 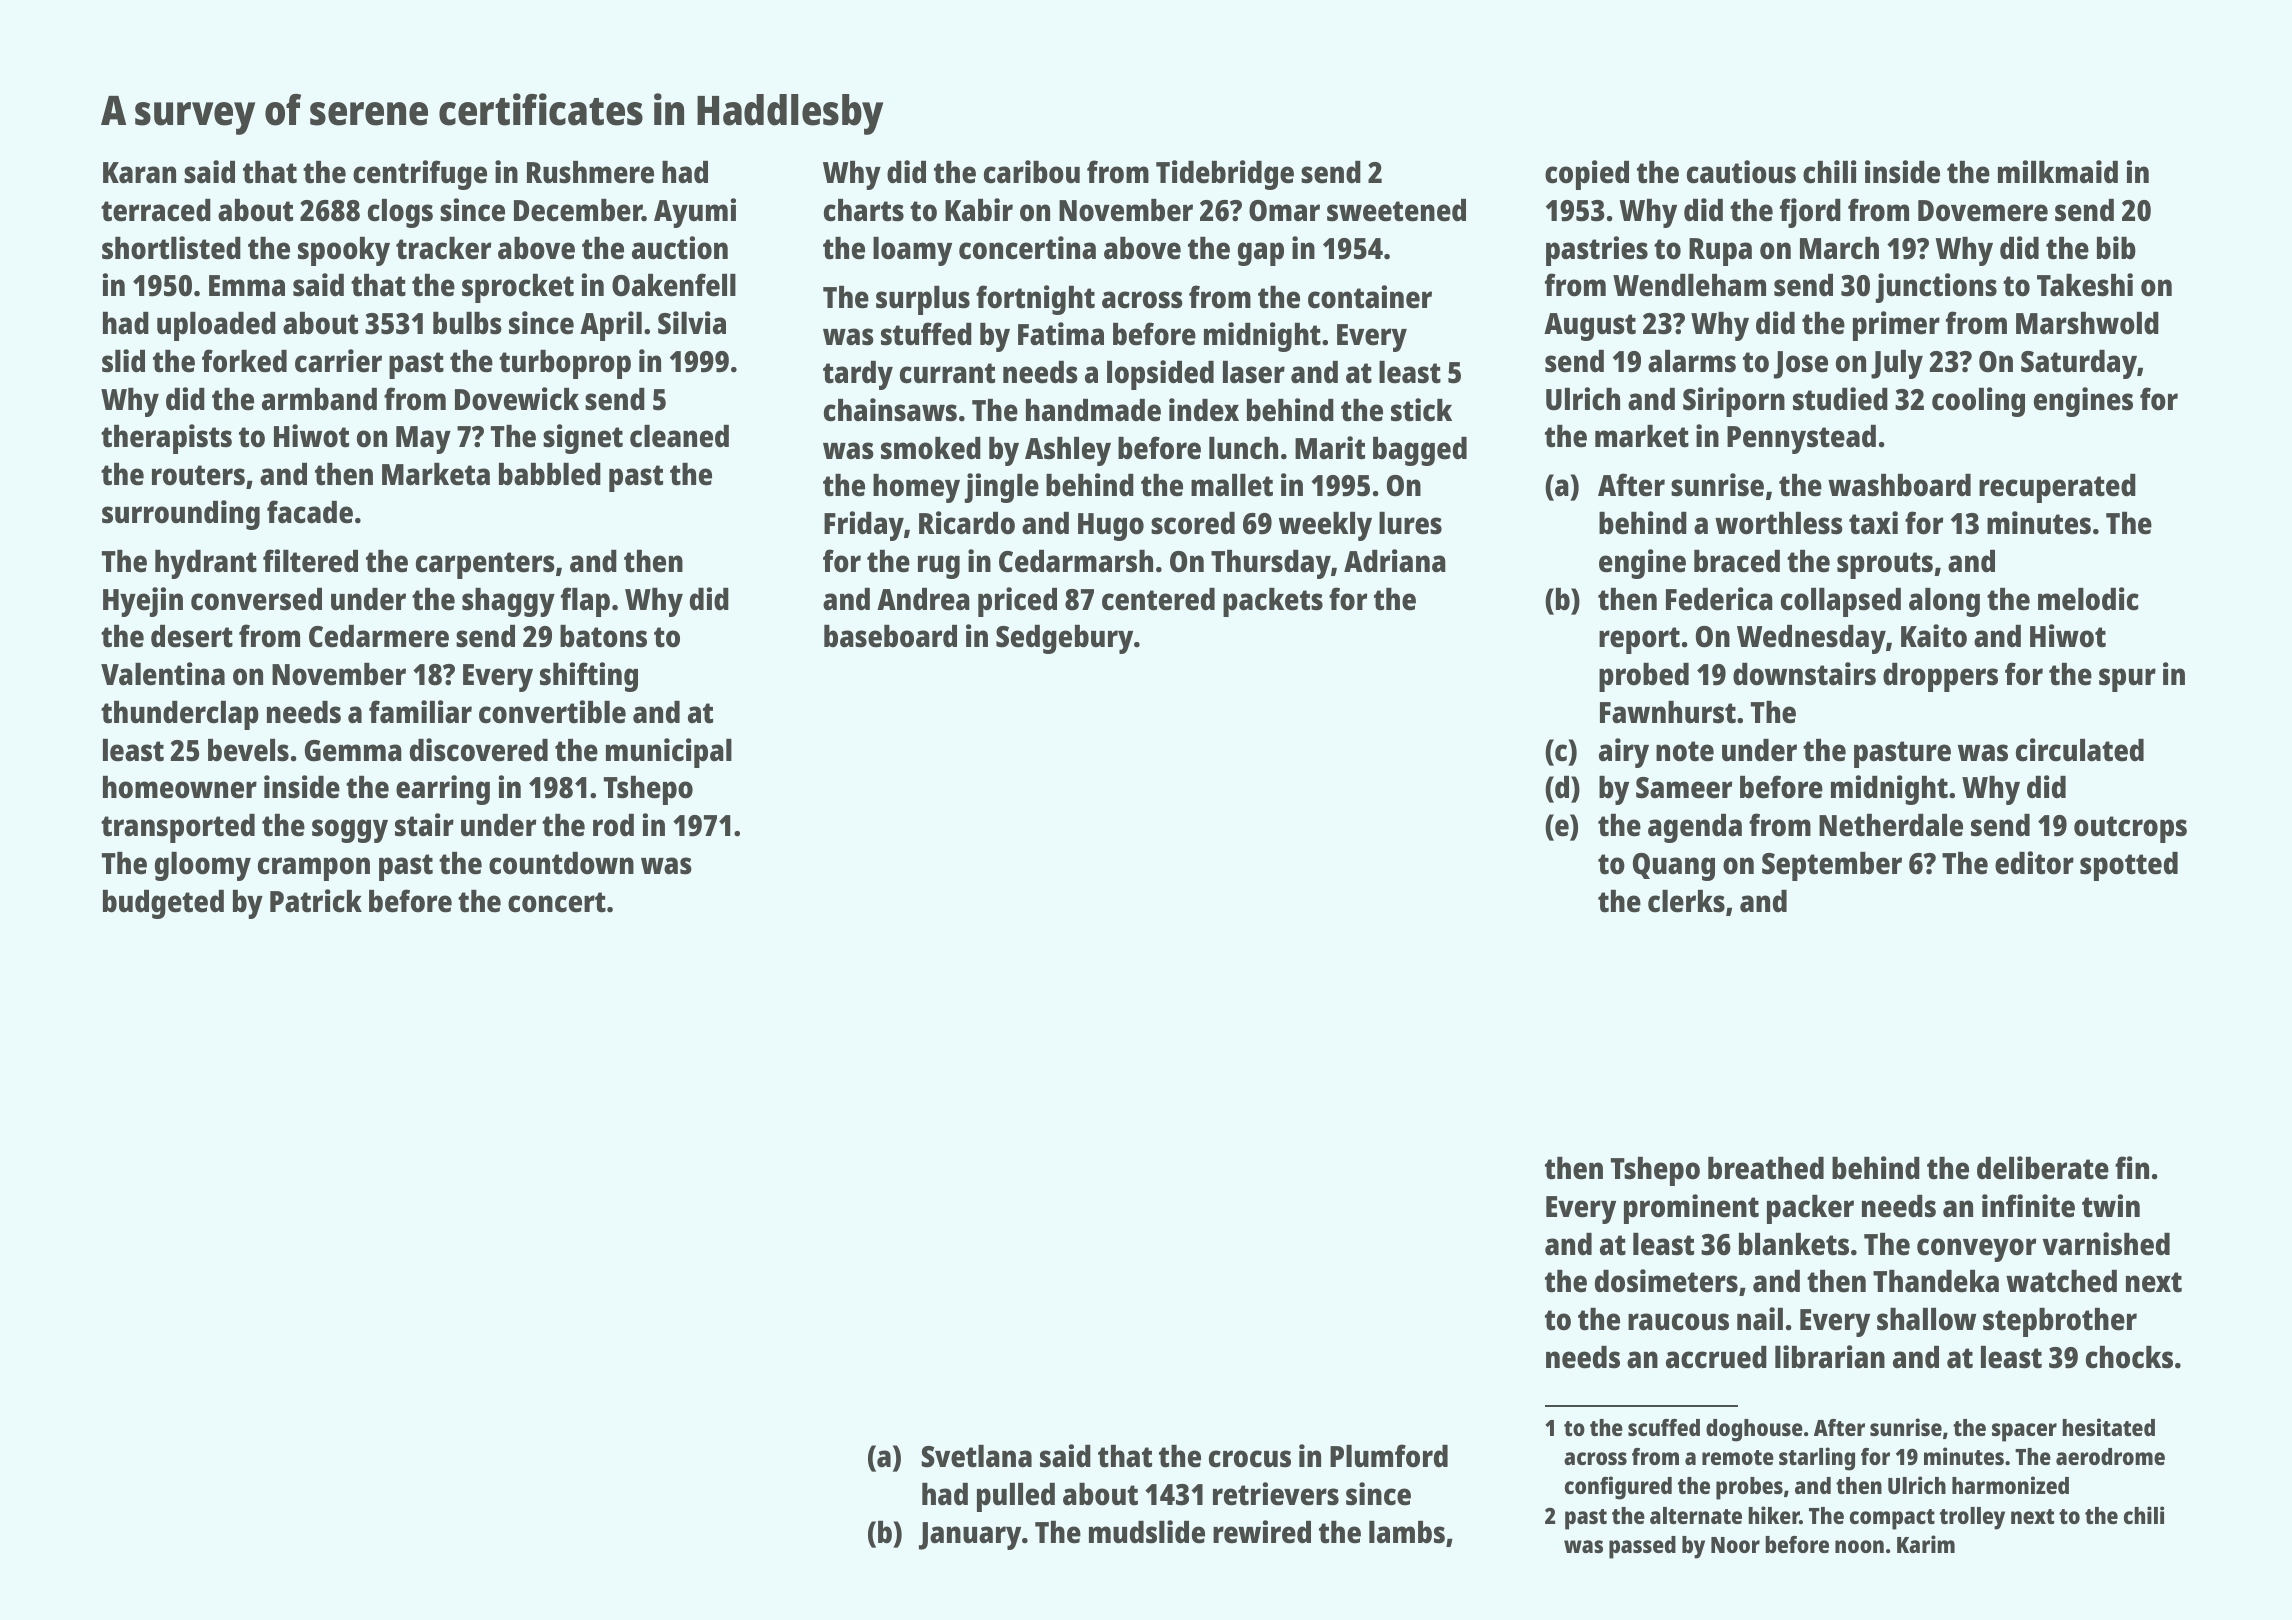 I want to click on rewired, so click(x=1262, y=1532).
